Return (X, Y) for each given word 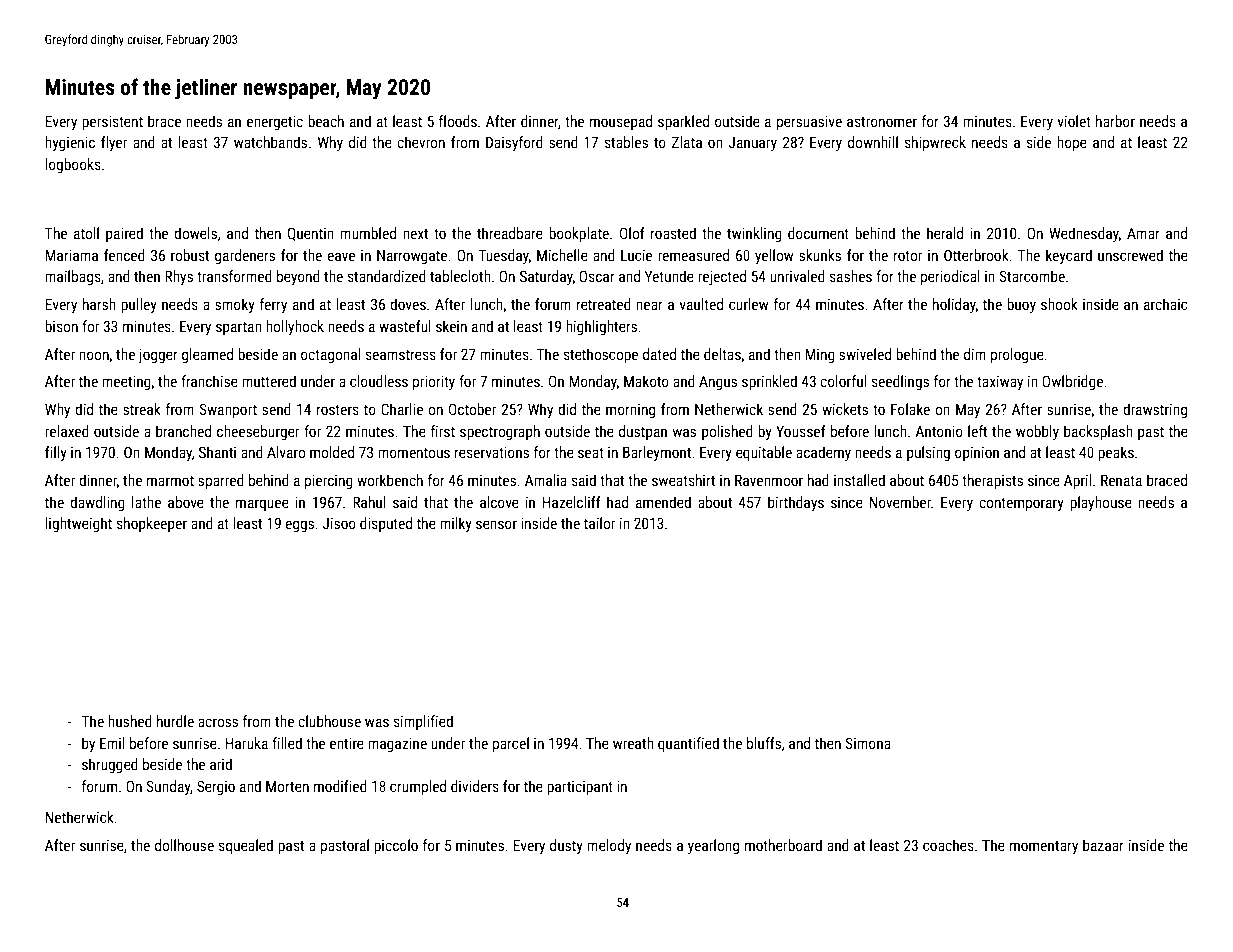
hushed (130, 721)
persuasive (809, 123)
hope (1072, 143)
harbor (1115, 121)
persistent (112, 123)
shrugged (110, 765)
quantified (688, 744)
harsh (99, 304)
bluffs (764, 743)
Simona (868, 743)
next (415, 234)
